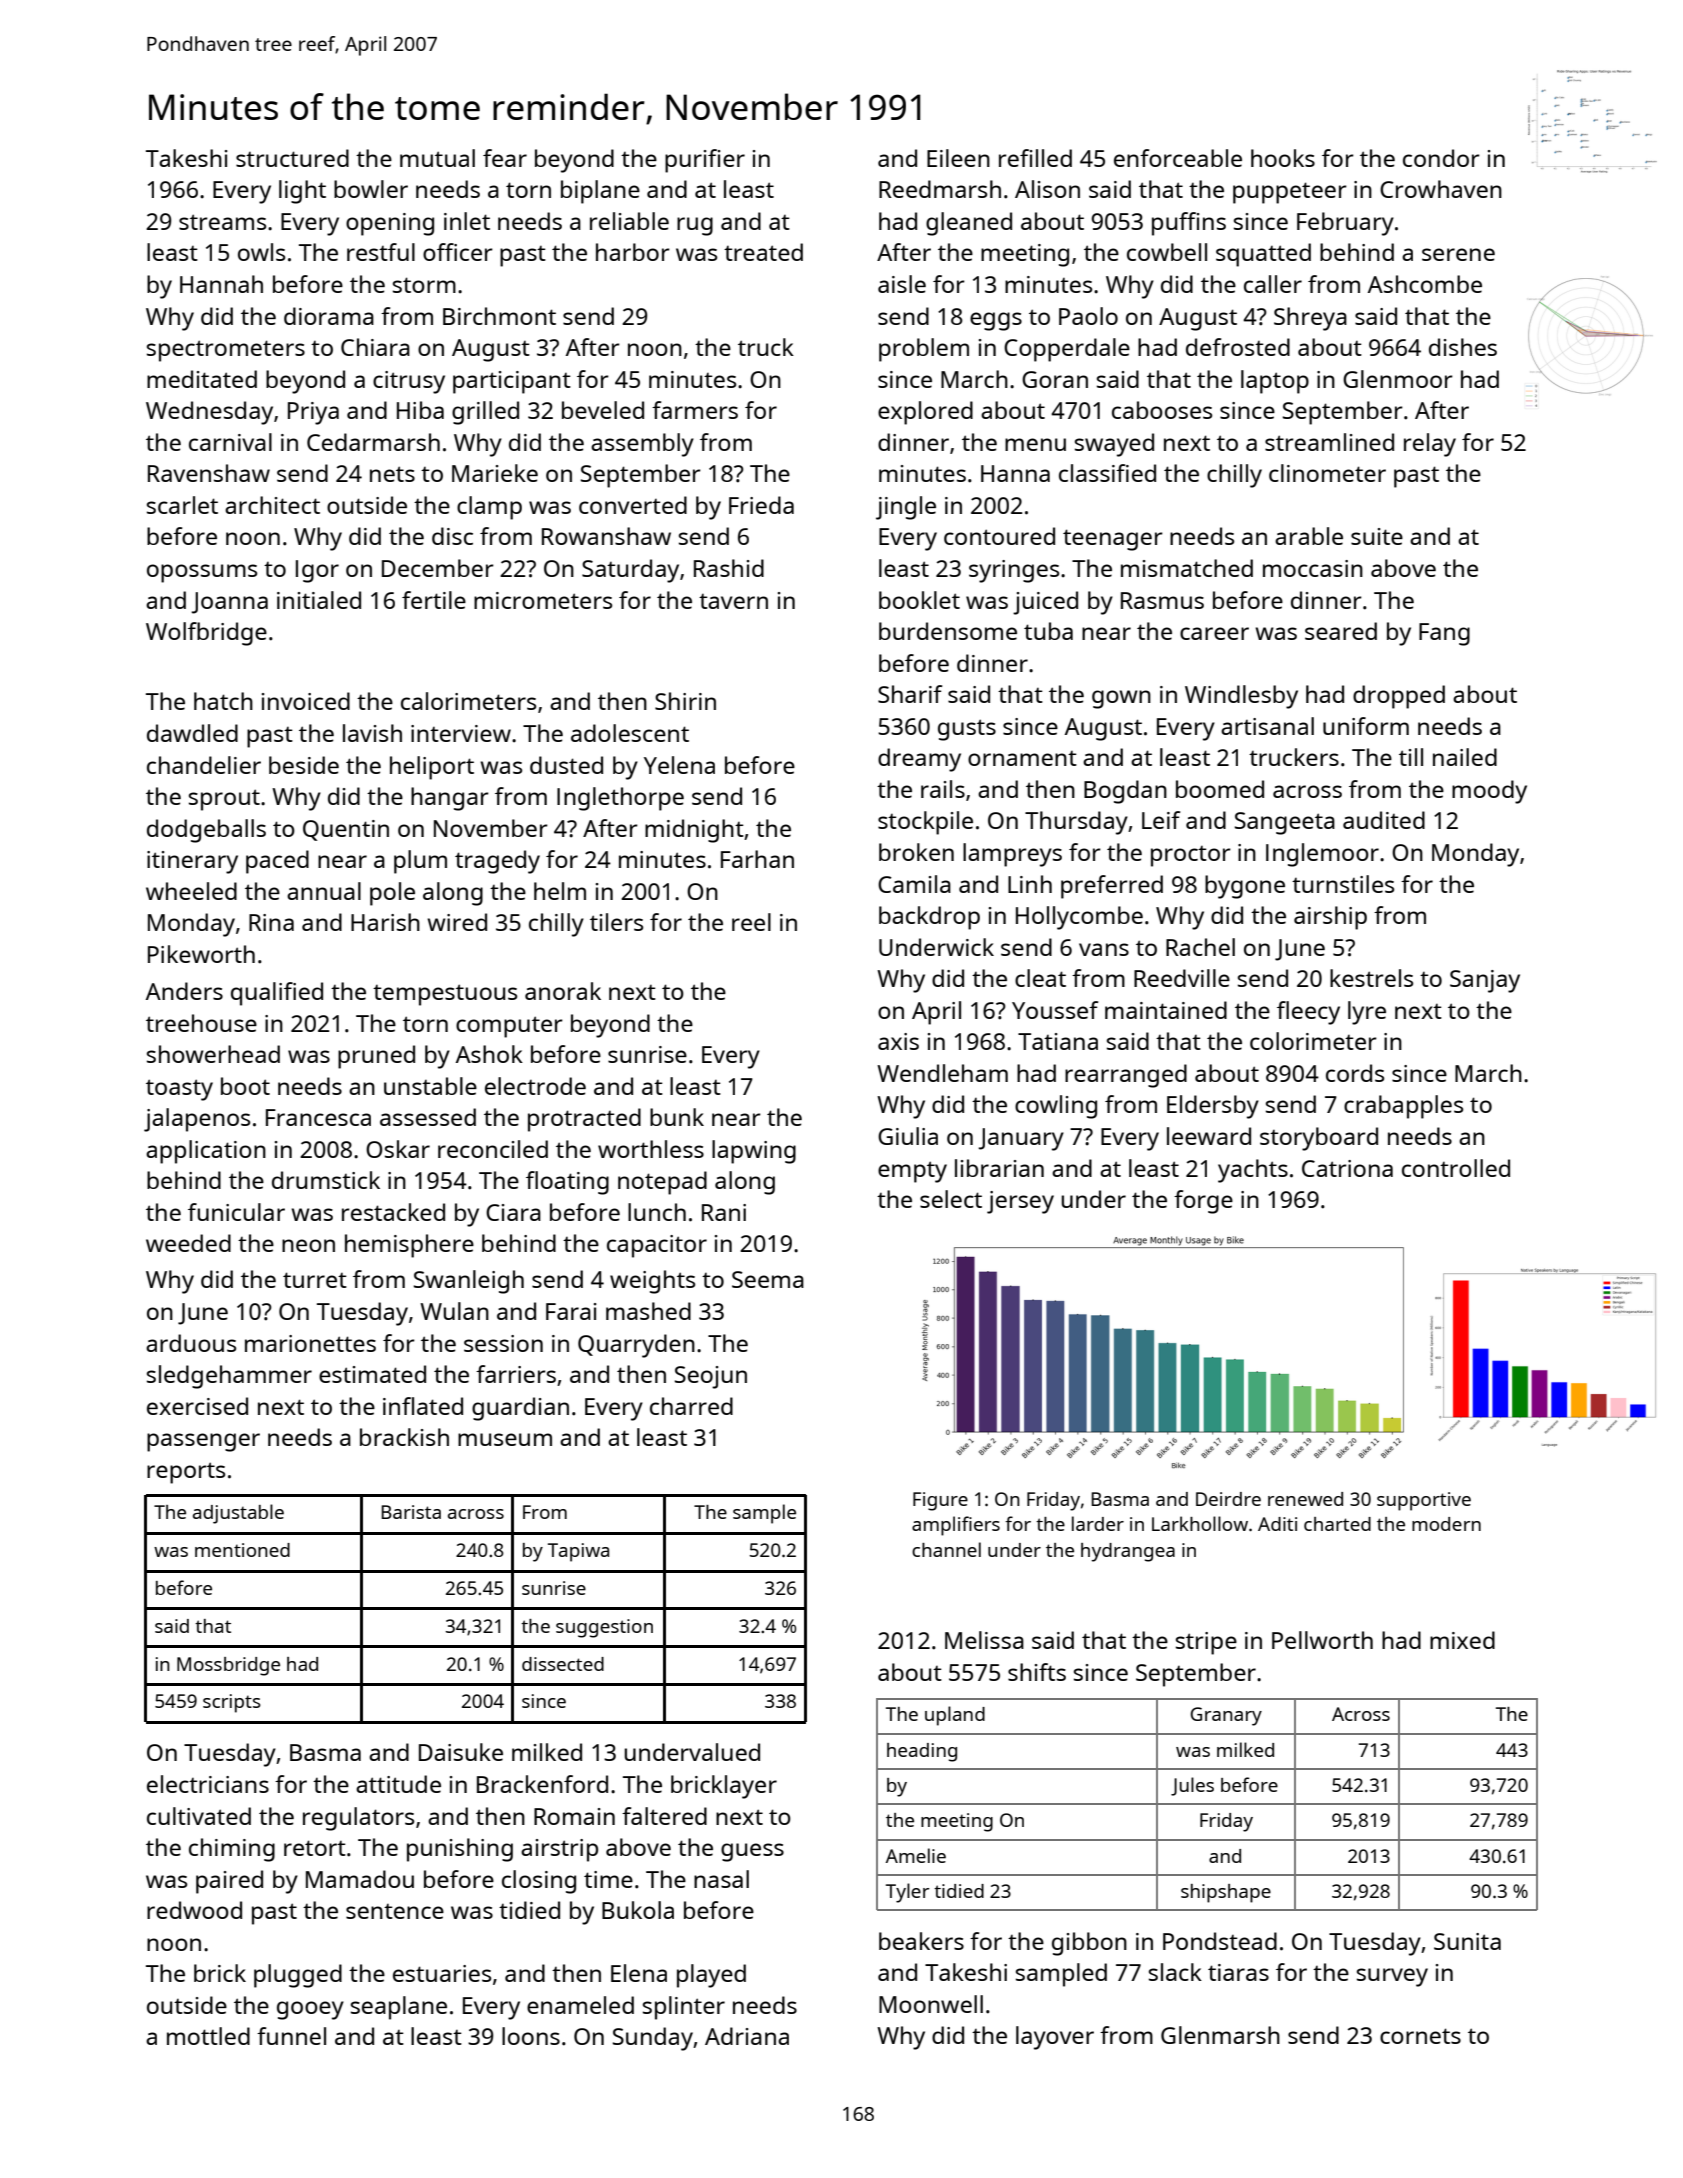 The image size is (1683, 2178). I want to click on mottled, so click(208, 2036).
